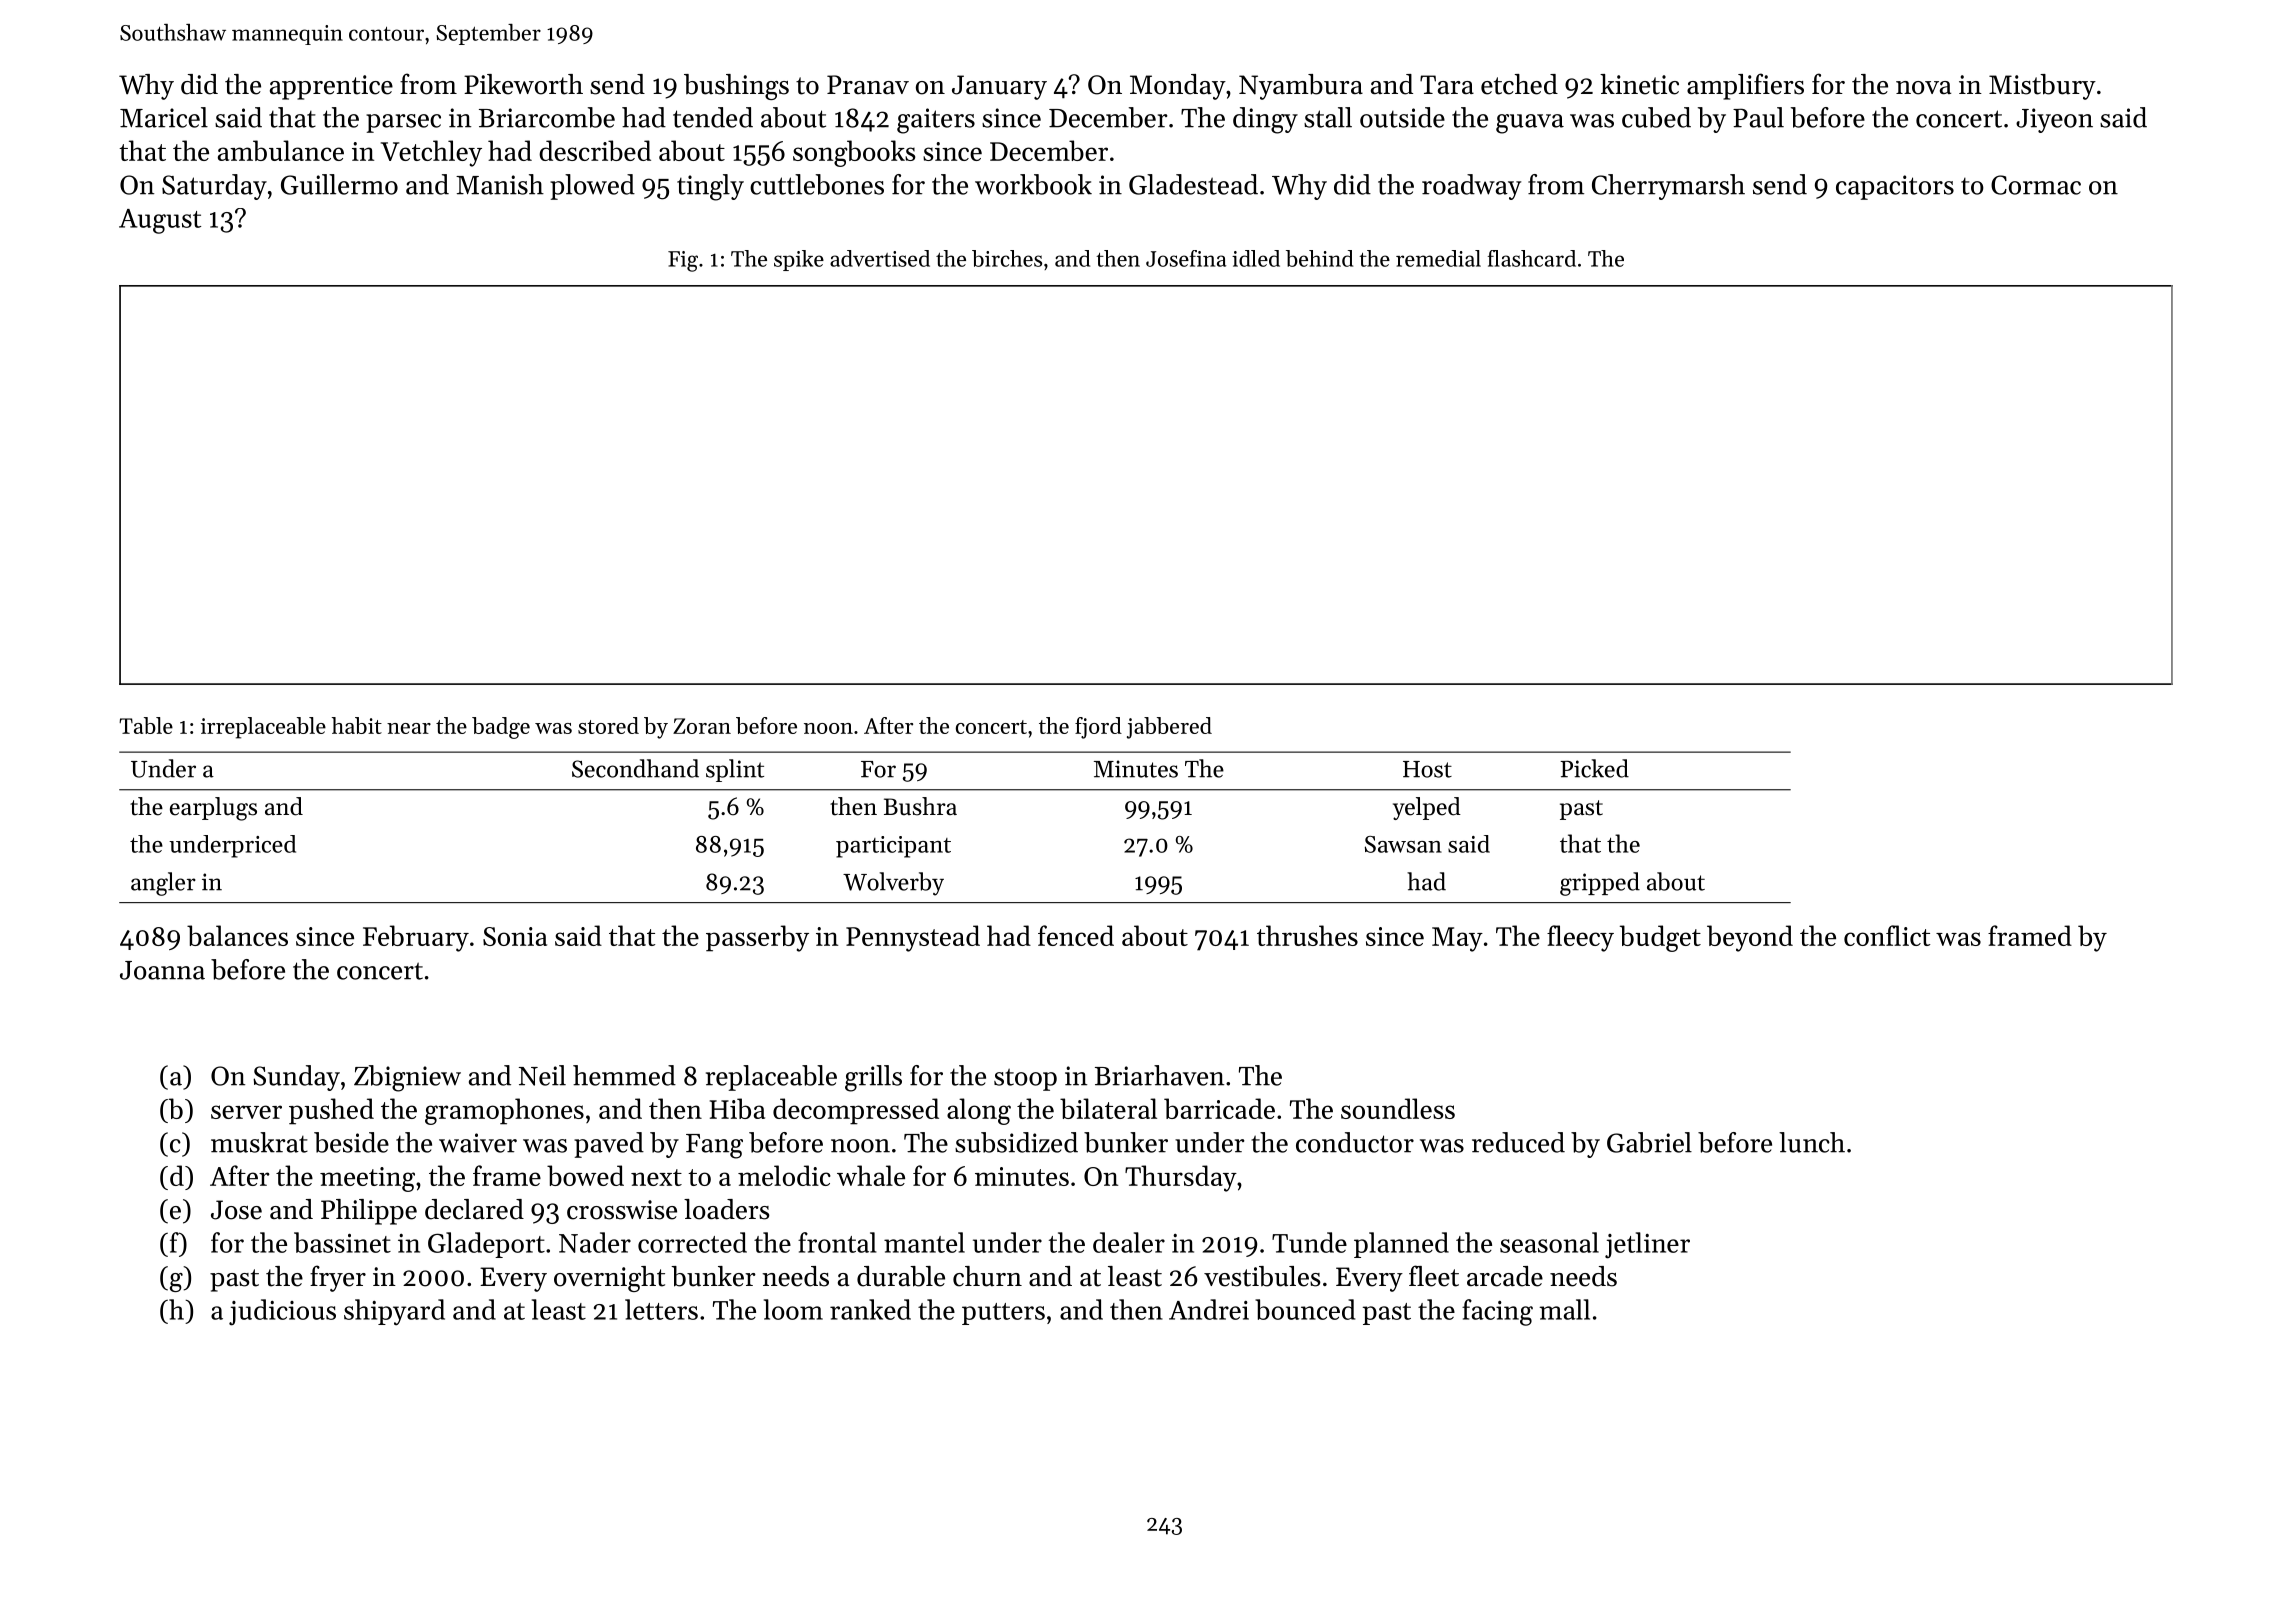  What do you see at coordinates (608, 725) in the screenshot?
I see `stored` at bounding box center [608, 725].
